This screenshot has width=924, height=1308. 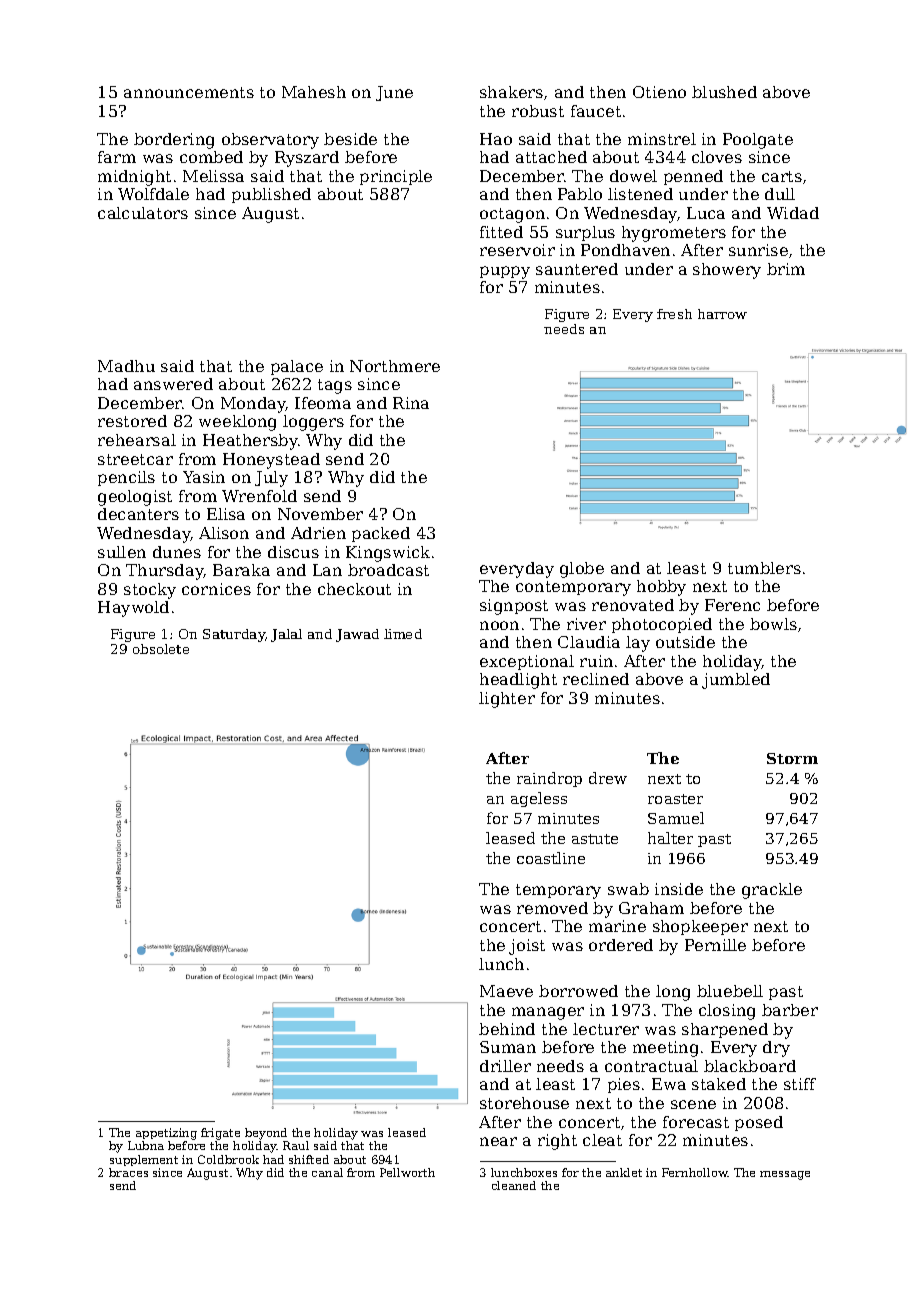 What do you see at coordinates (539, 799) in the screenshot?
I see `ageless` at bounding box center [539, 799].
